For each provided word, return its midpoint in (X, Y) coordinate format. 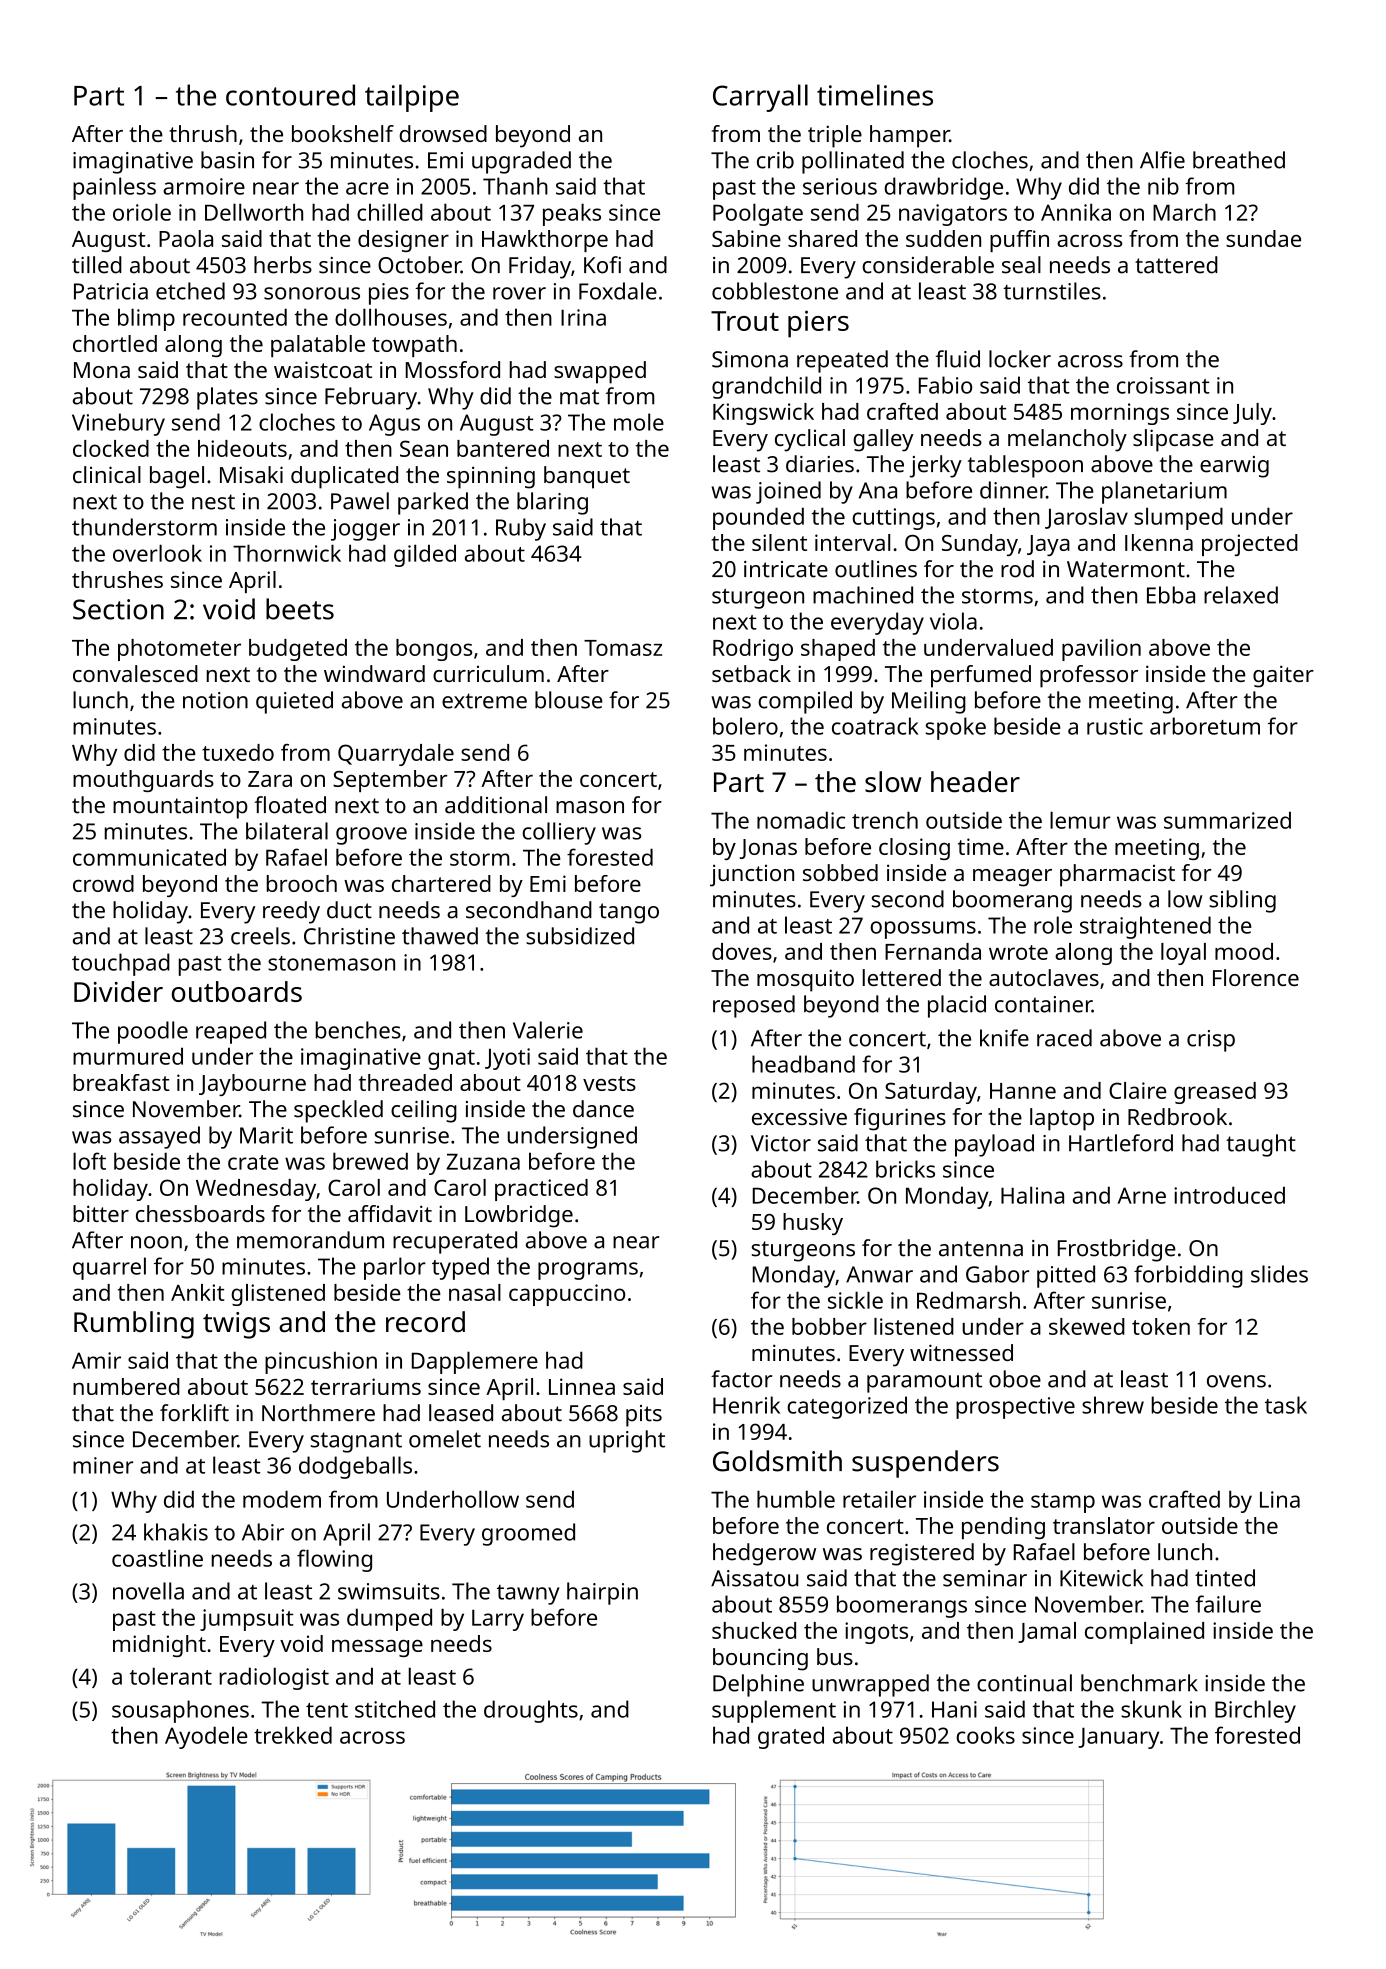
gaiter (1283, 676)
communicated (149, 857)
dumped (389, 1619)
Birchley (1255, 1711)
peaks (572, 214)
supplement (774, 1711)
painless (114, 188)
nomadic (801, 820)
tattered (1176, 265)
